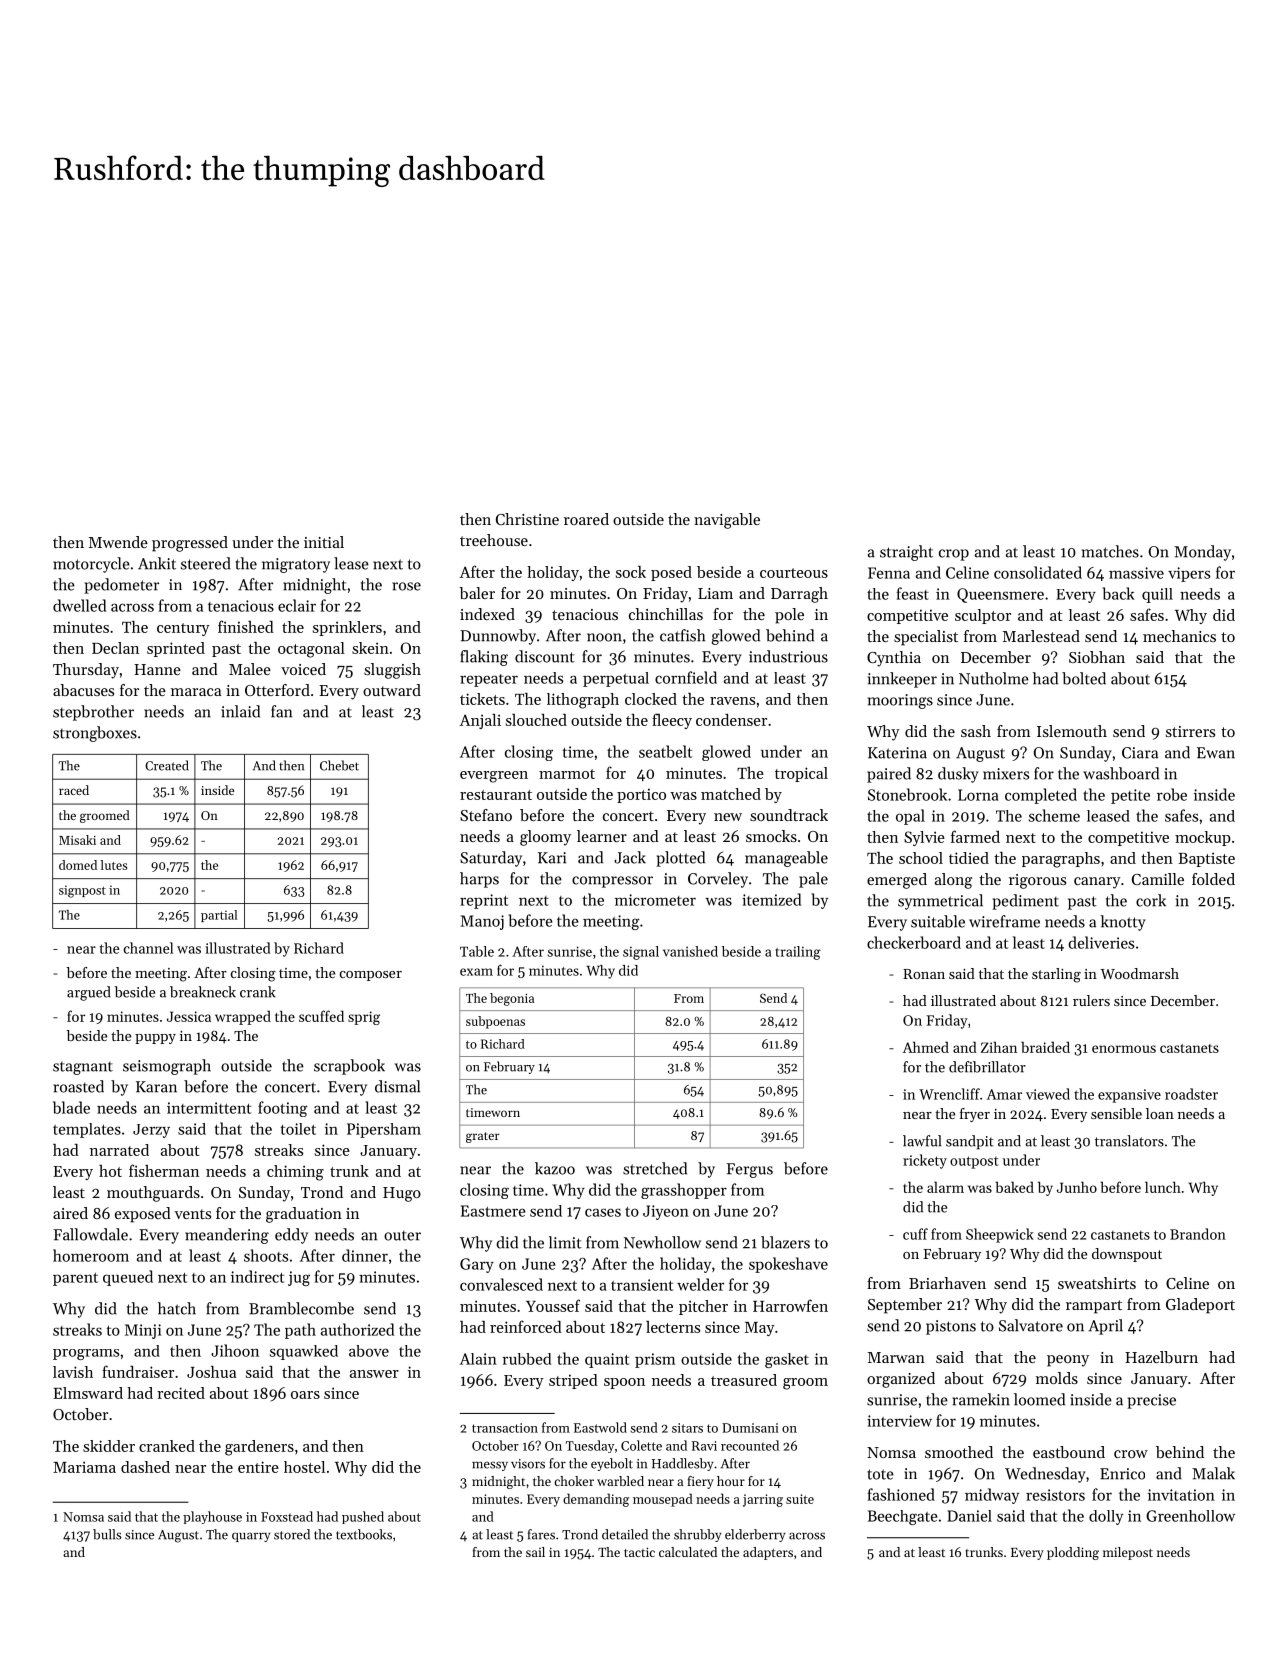 This screenshot has height=1666, width=1288. What do you see at coordinates (535, 1552) in the screenshot?
I see `sail` at bounding box center [535, 1552].
